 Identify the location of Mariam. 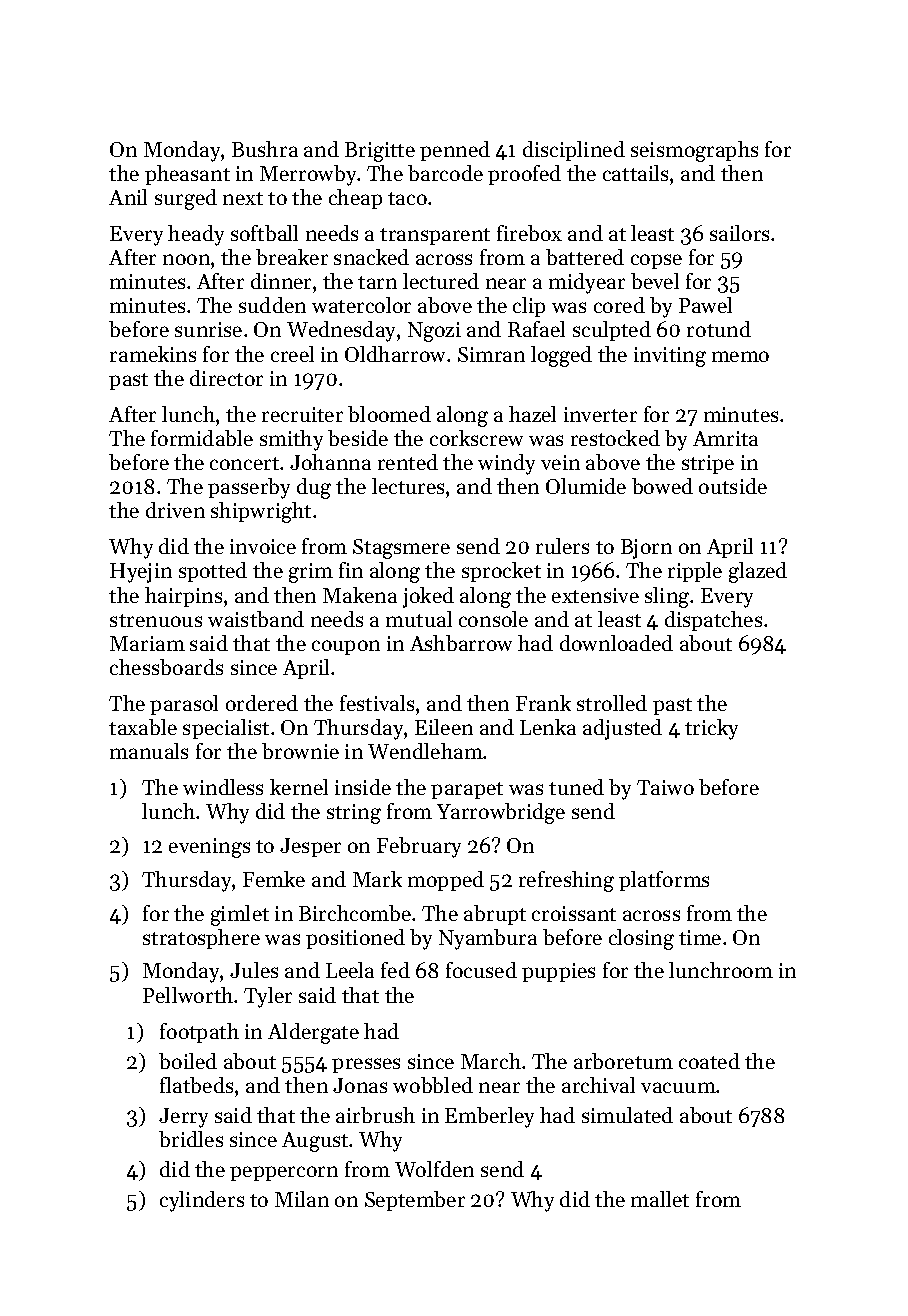
(147, 643).
